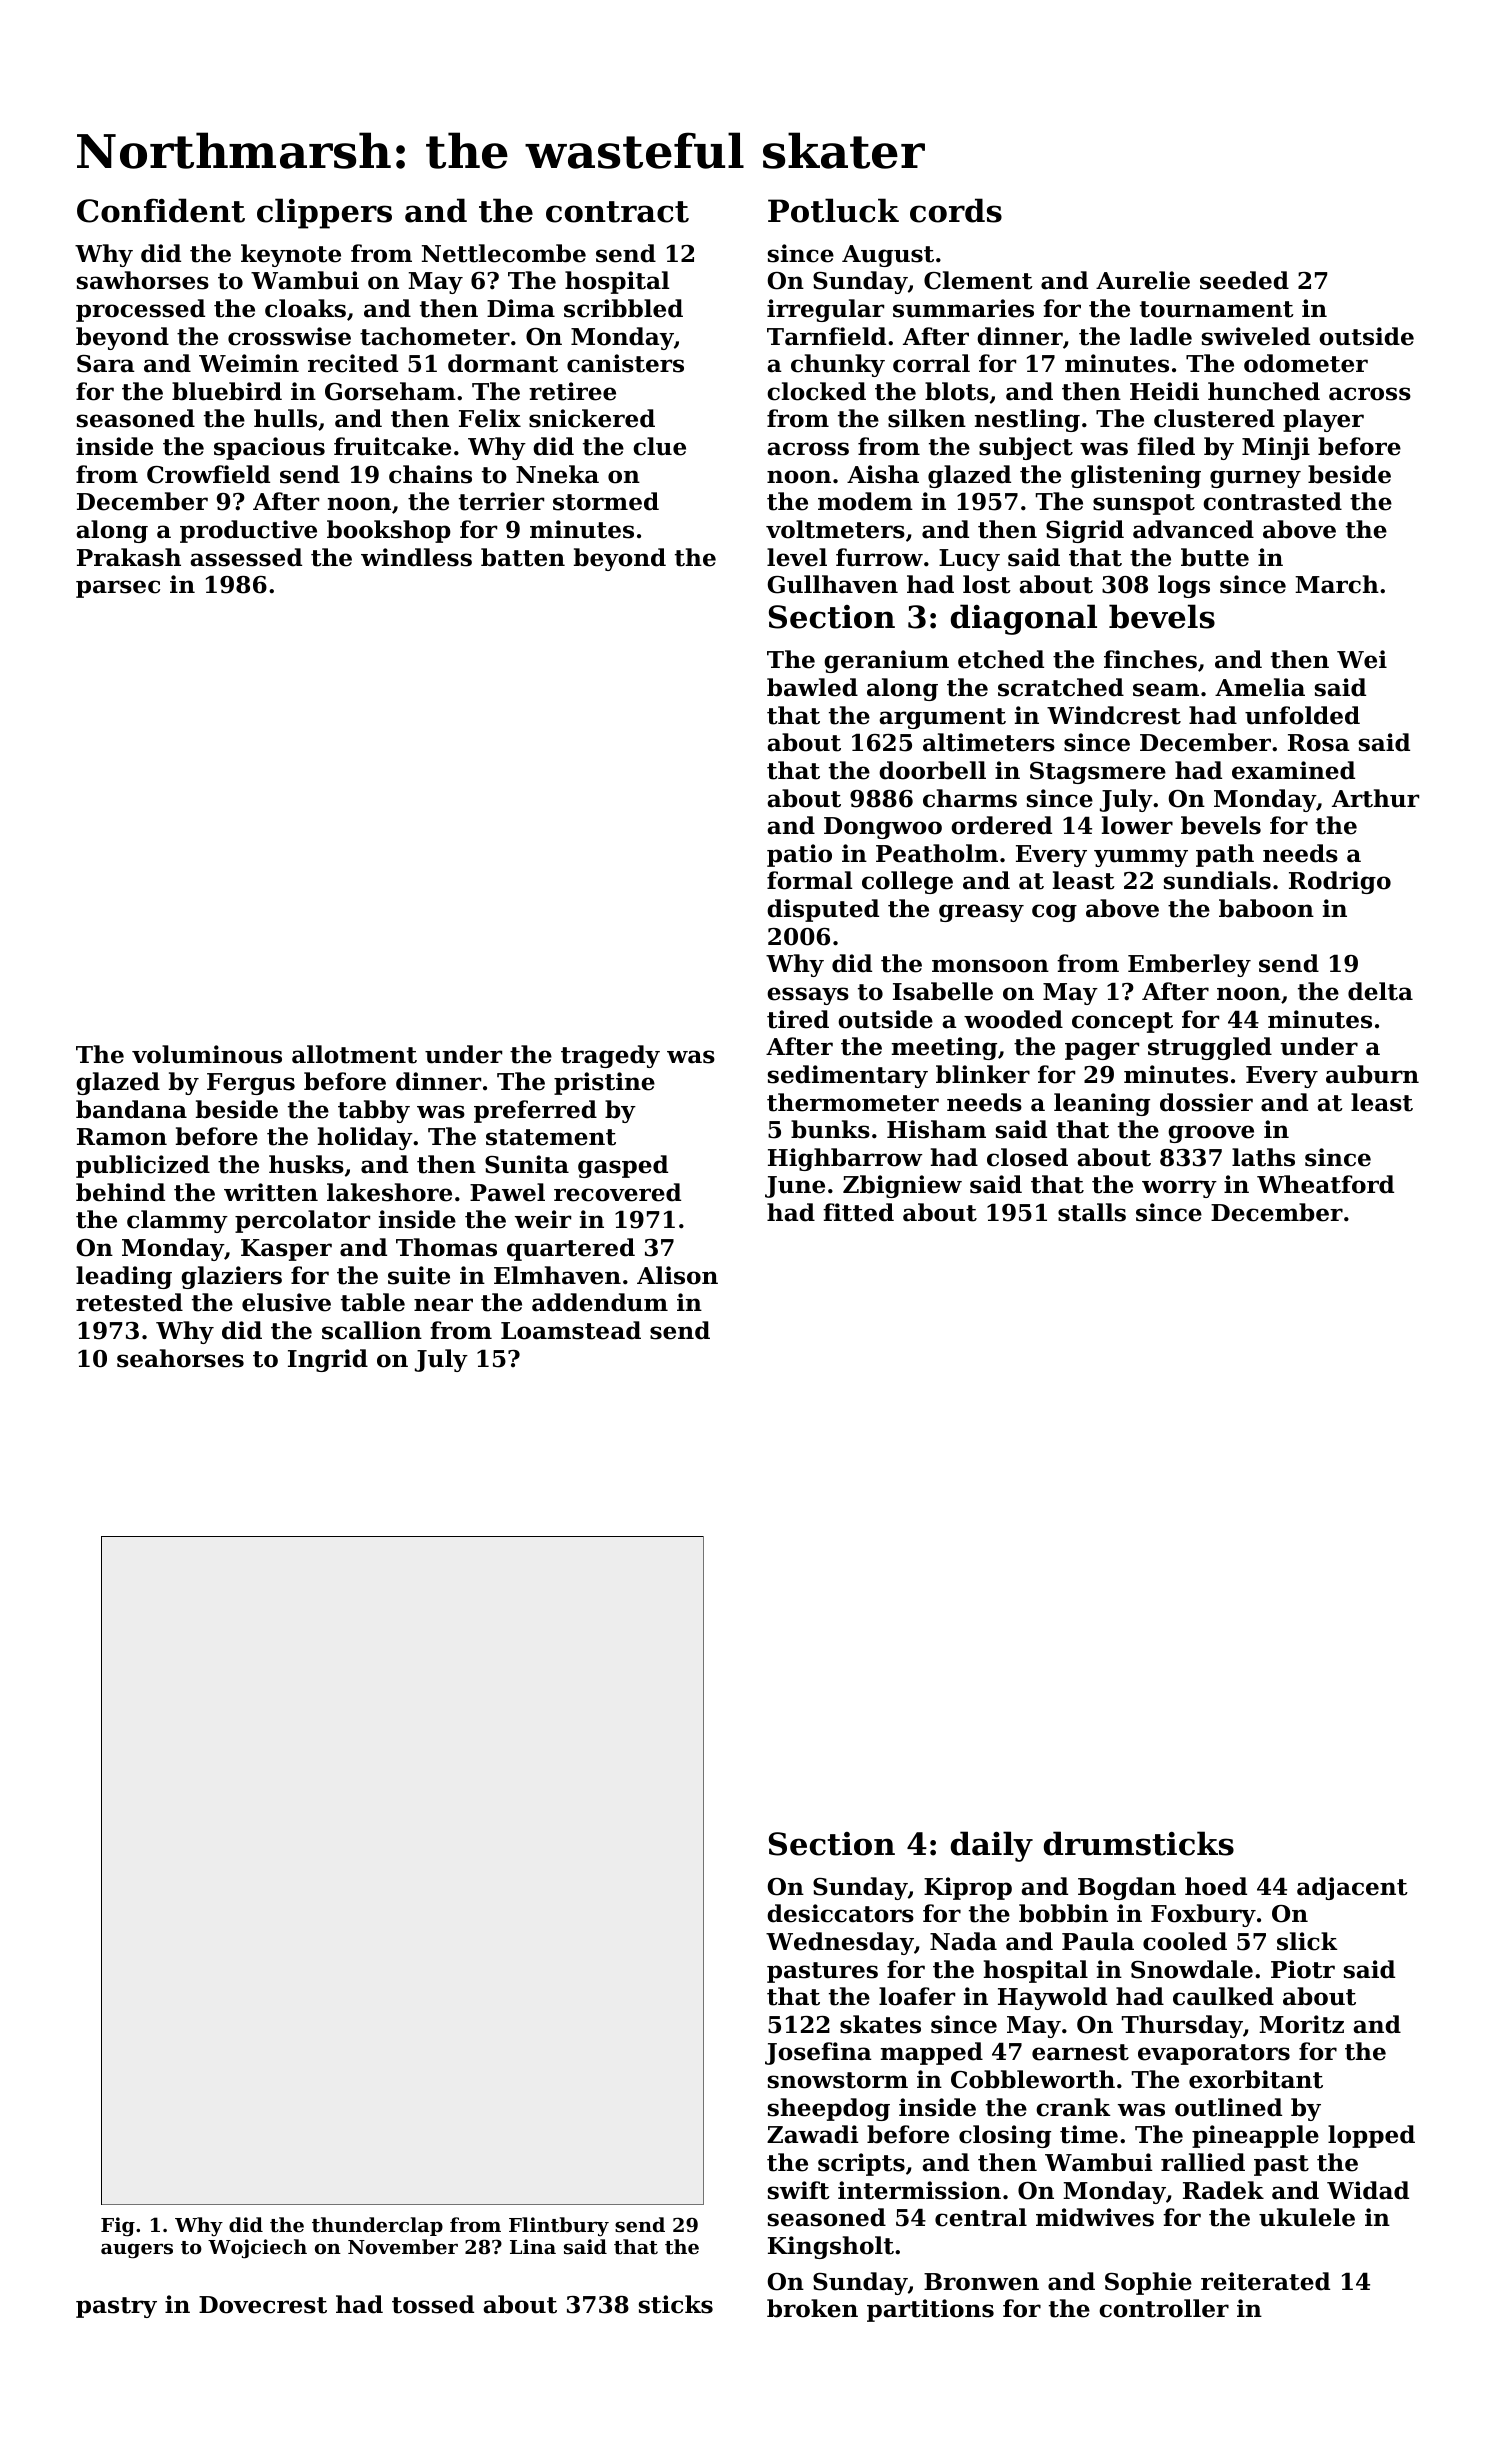 The width and height of the screenshot is (1496, 2464). Describe the element at coordinates (208, 474) in the screenshot. I see `Crowfield` at that location.
